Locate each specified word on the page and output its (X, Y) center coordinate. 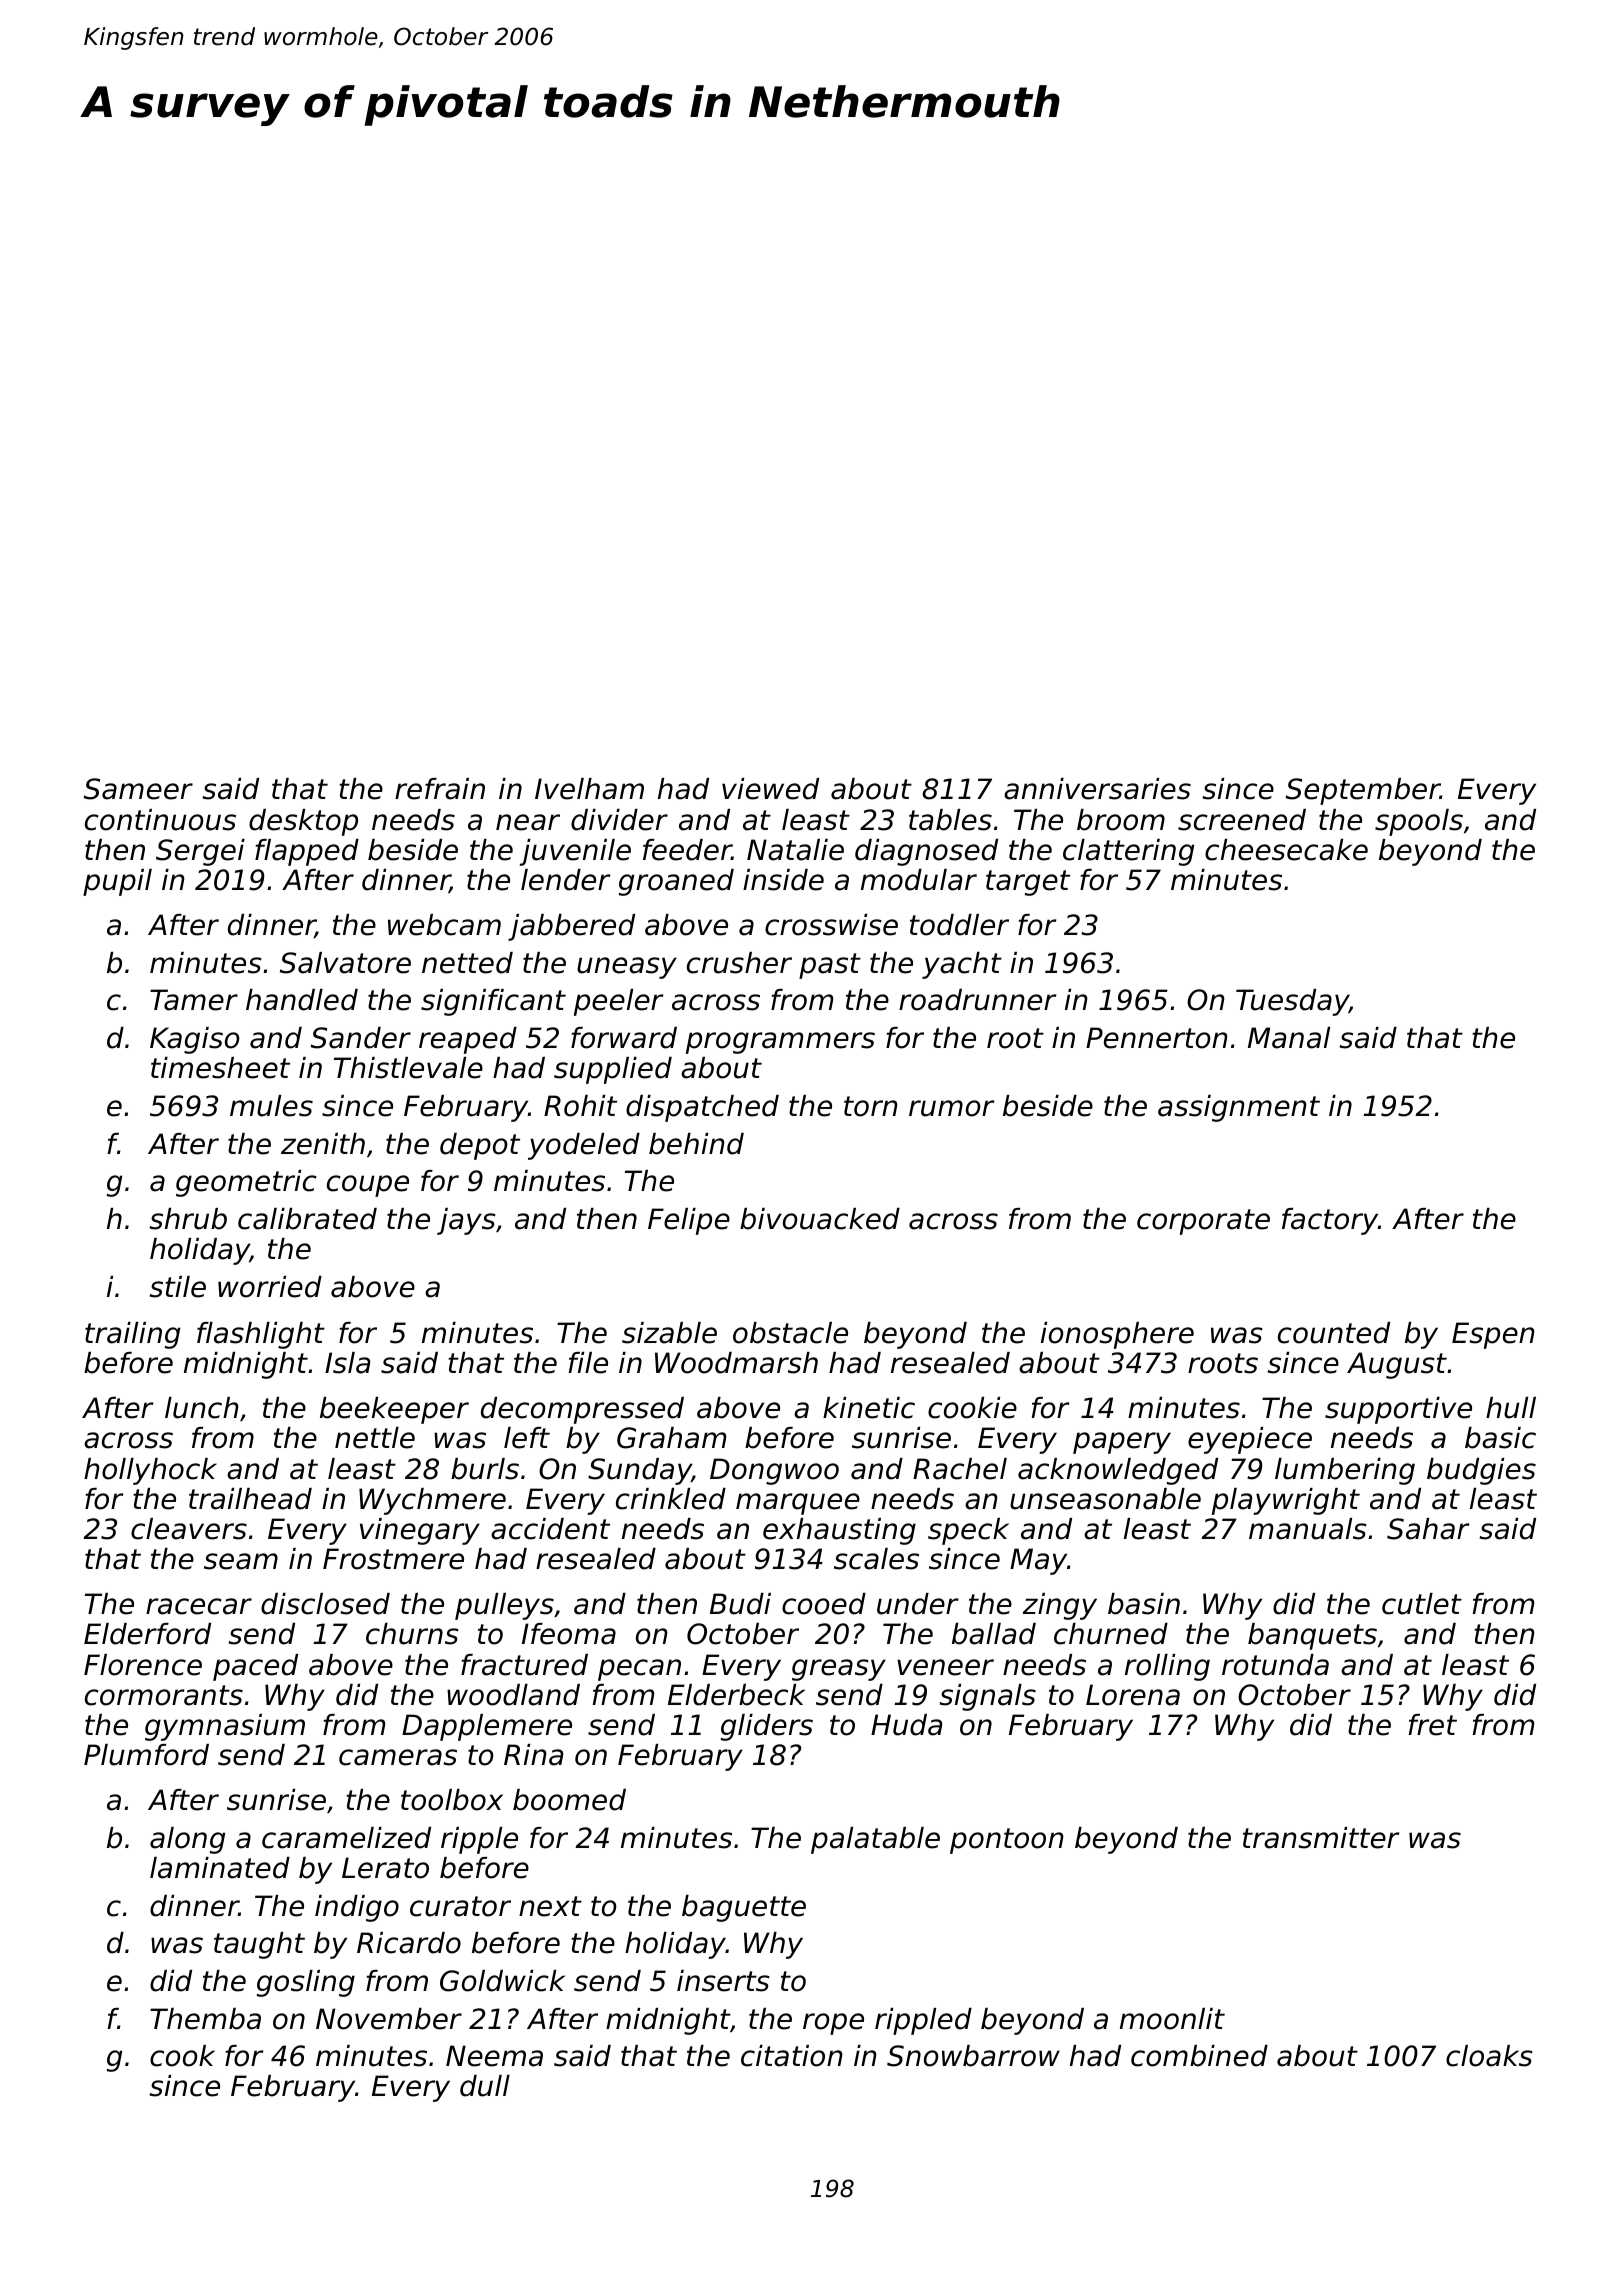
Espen (1493, 1335)
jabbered (571, 927)
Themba (205, 2019)
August (1397, 1365)
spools (1419, 822)
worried (270, 1287)
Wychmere (432, 1501)
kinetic (869, 1408)
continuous (160, 820)
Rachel (960, 1469)
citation (792, 2056)
